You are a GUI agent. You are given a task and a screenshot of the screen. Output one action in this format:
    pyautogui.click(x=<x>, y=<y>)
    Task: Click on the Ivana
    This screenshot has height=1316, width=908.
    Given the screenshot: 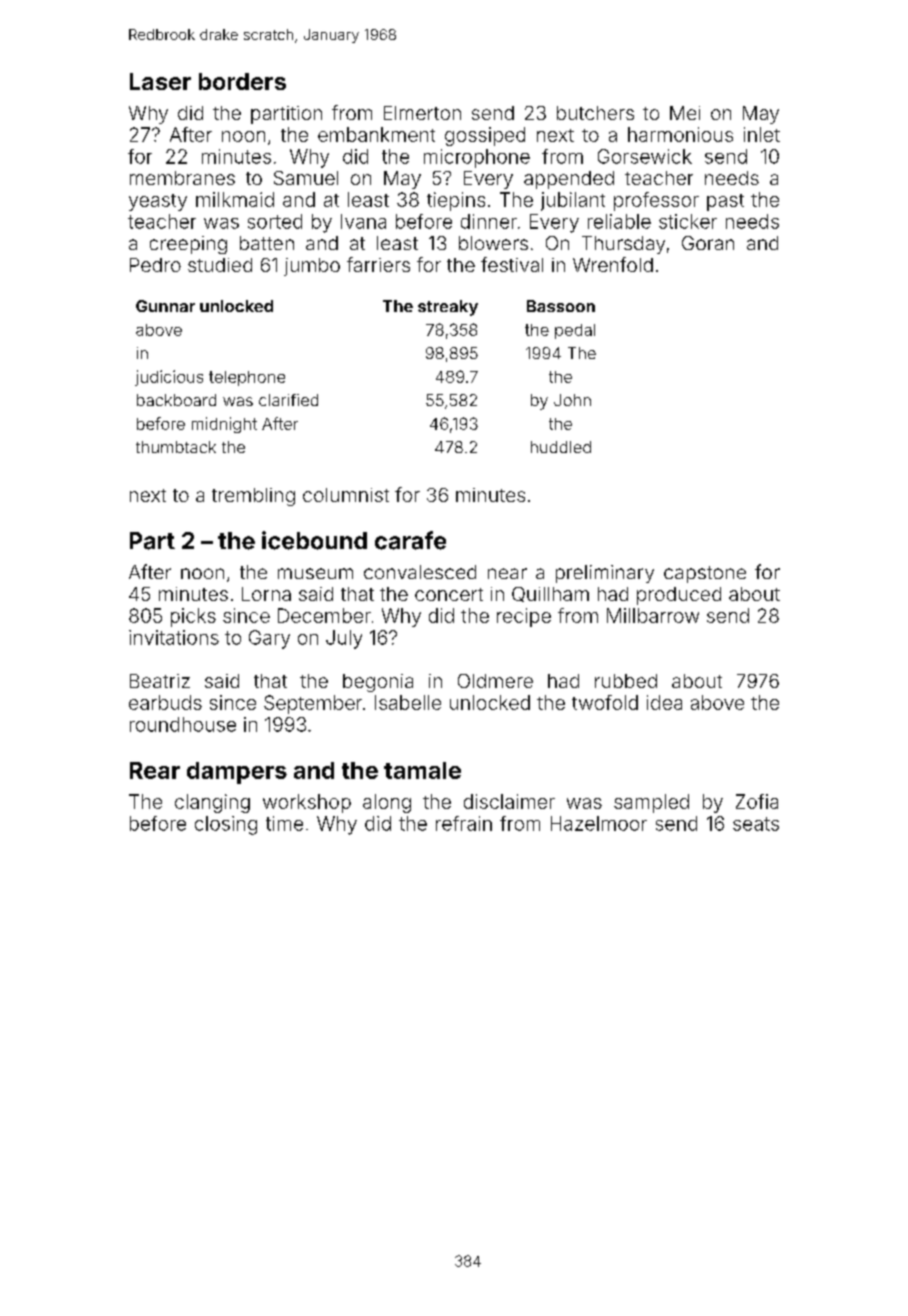 What is the action you would take?
    pyautogui.click(x=363, y=221)
